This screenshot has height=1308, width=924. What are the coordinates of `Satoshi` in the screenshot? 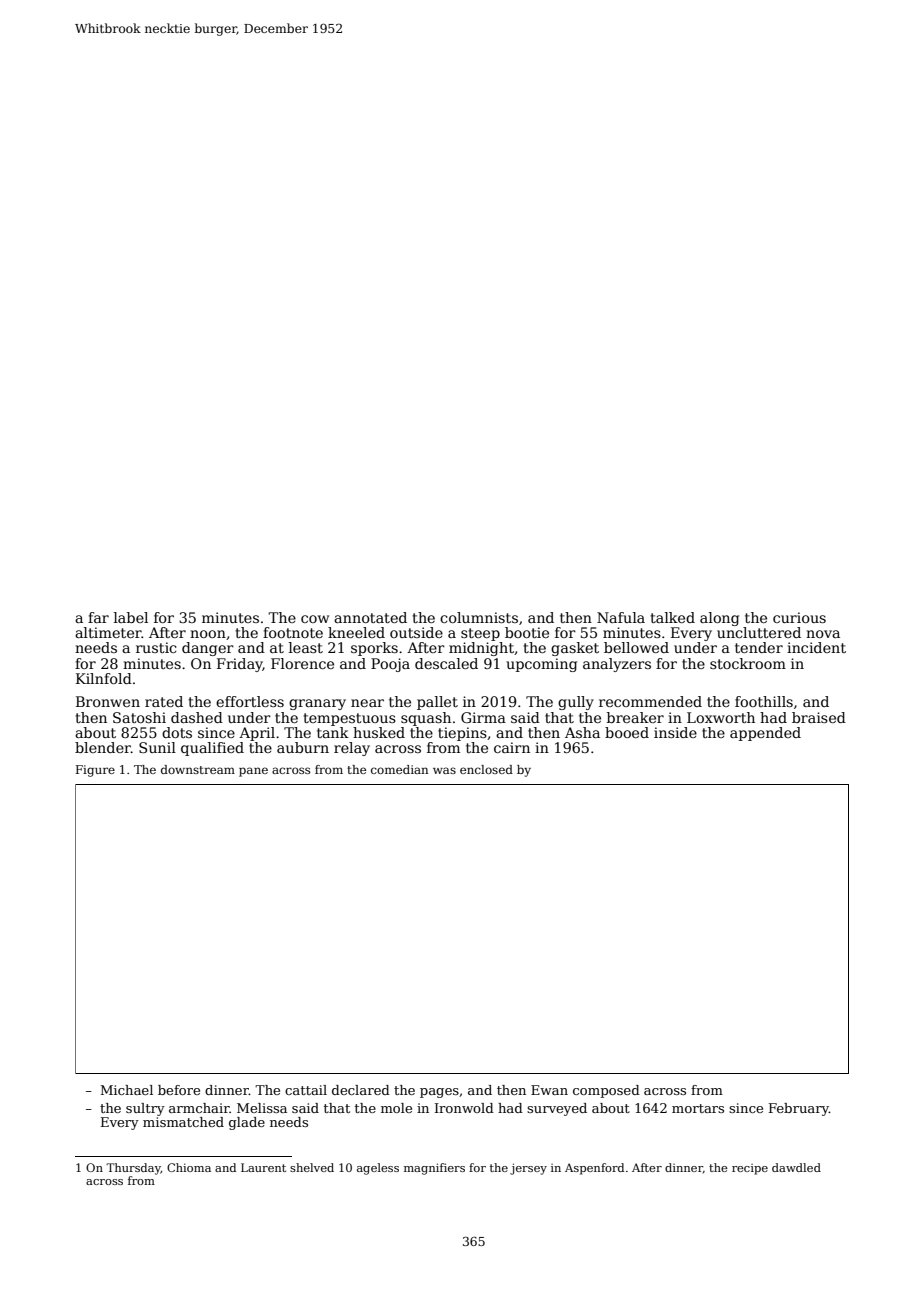 It's located at (139, 717).
